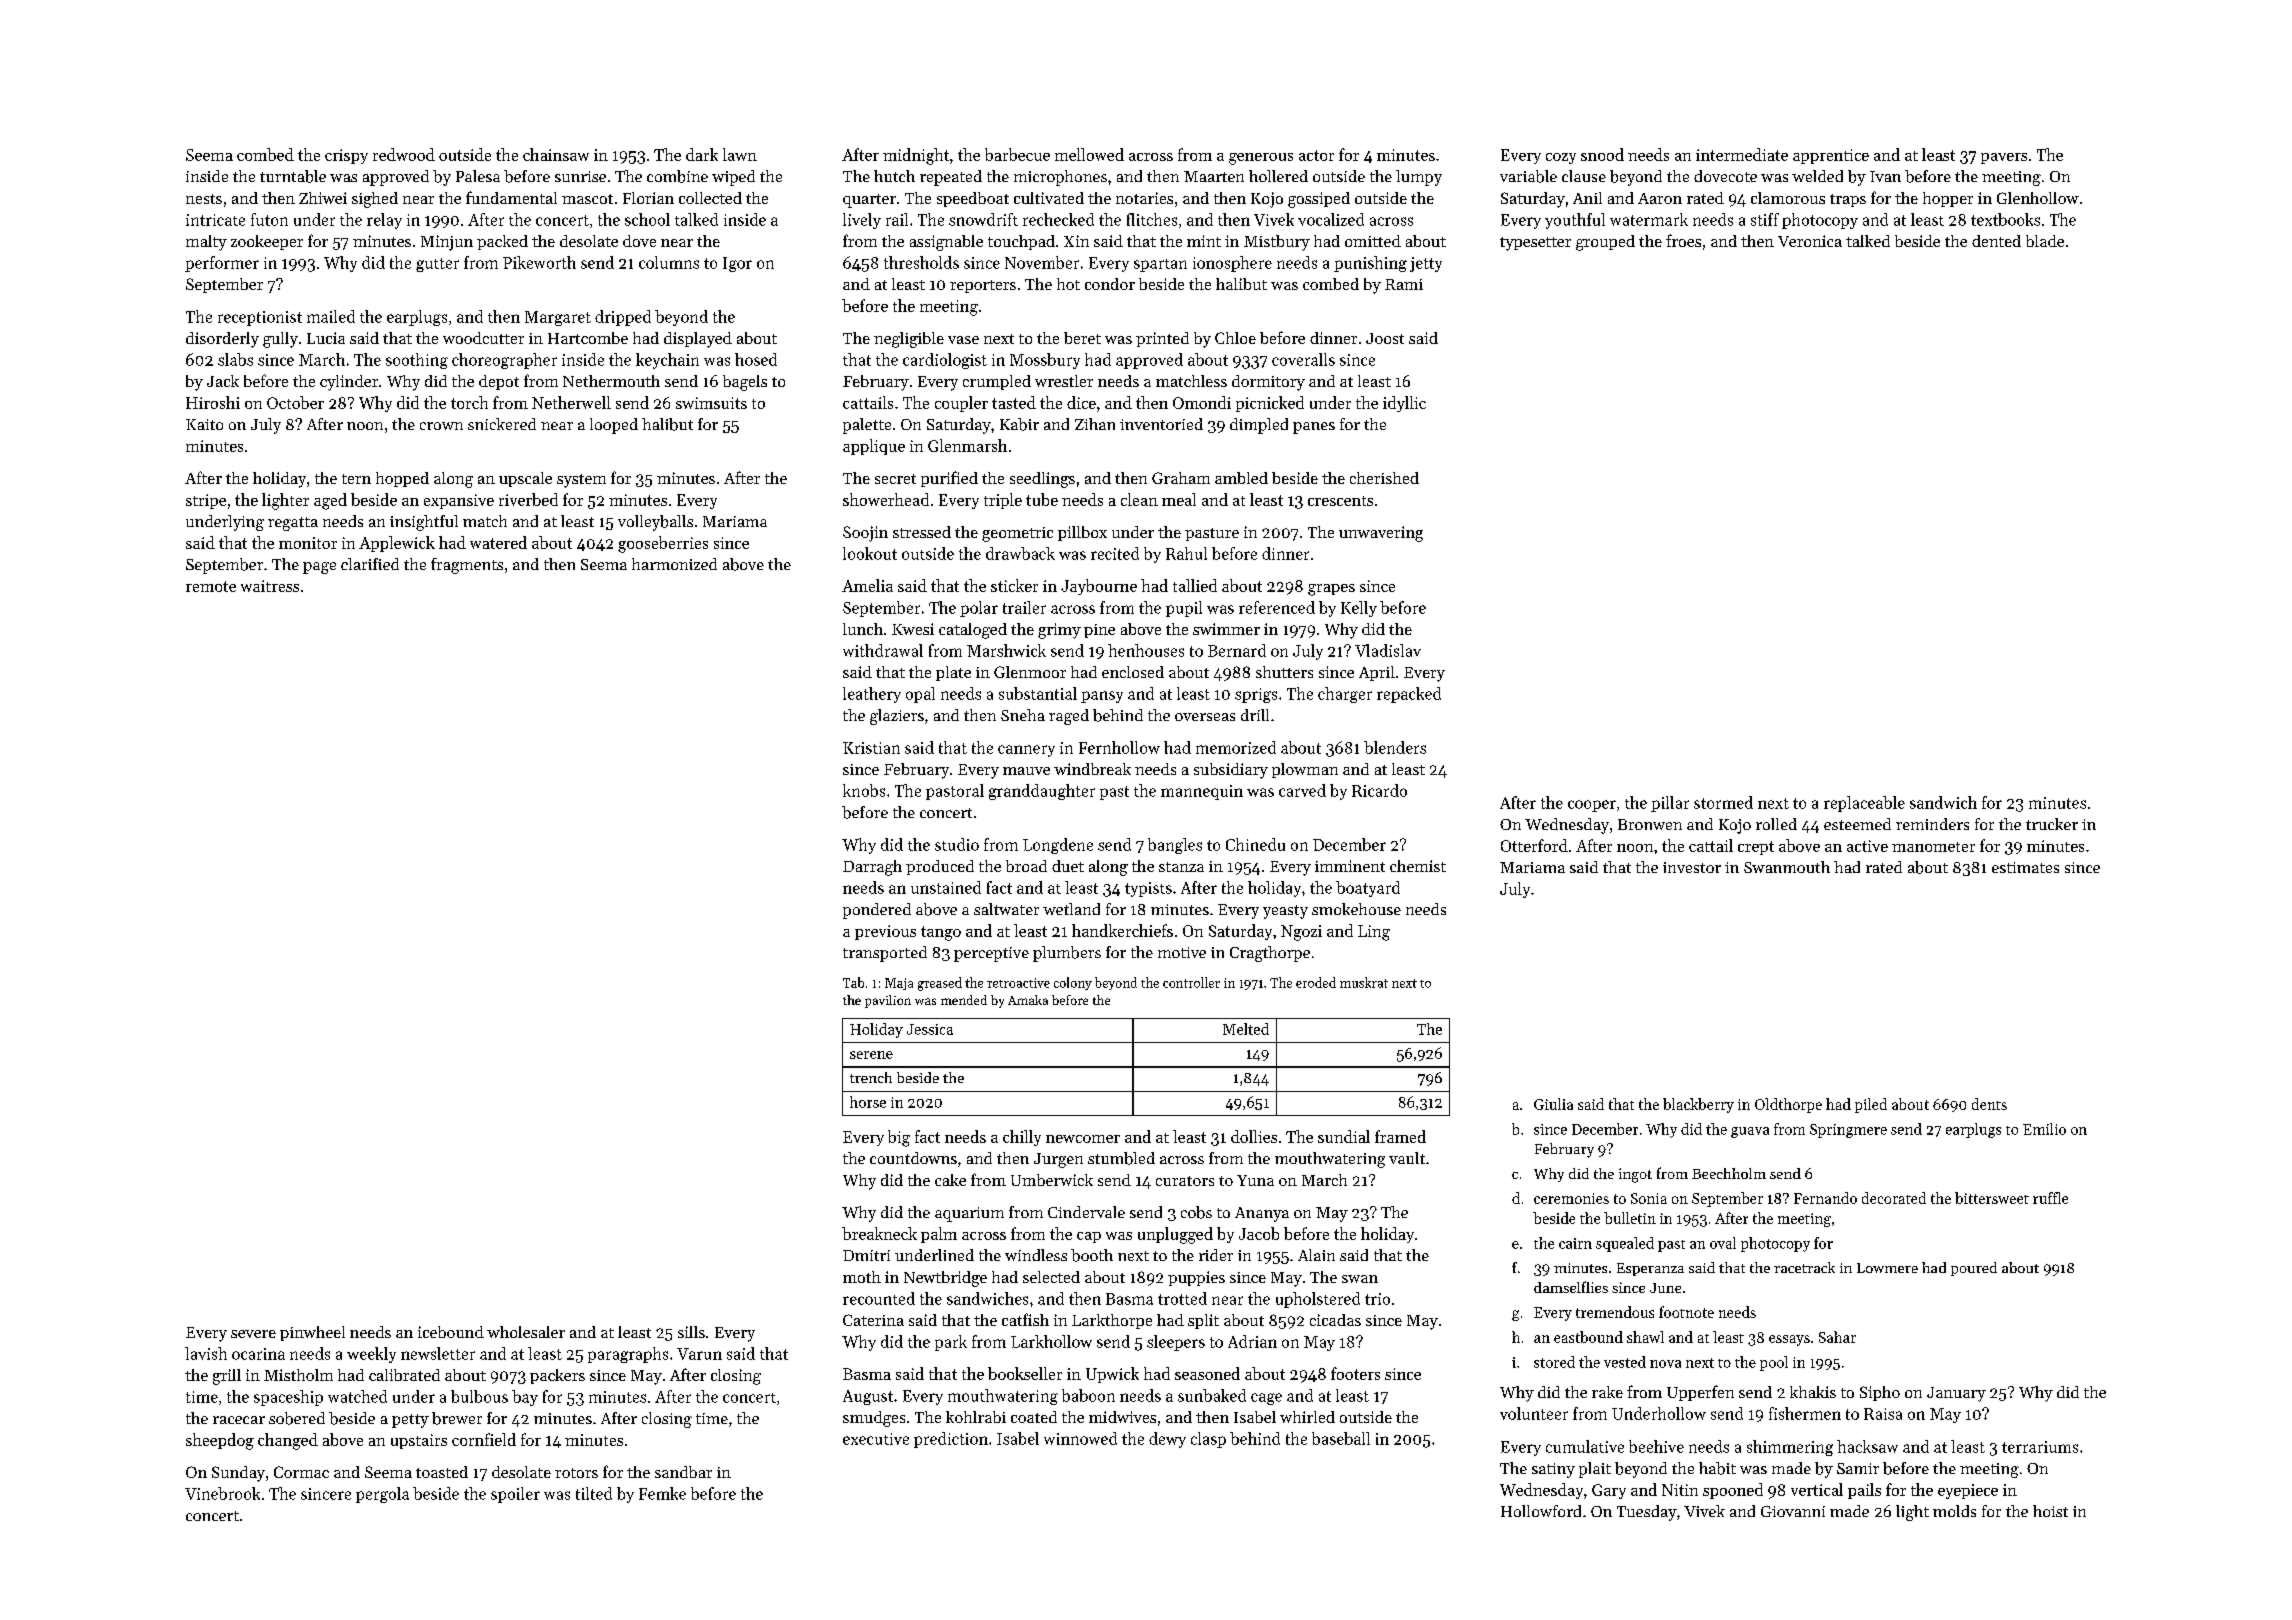 Image resolution: width=2292 pixels, height=1620 pixels. What do you see at coordinates (382, 1495) in the screenshot?
I see `pergola` at bounding box center [382, 1495].
